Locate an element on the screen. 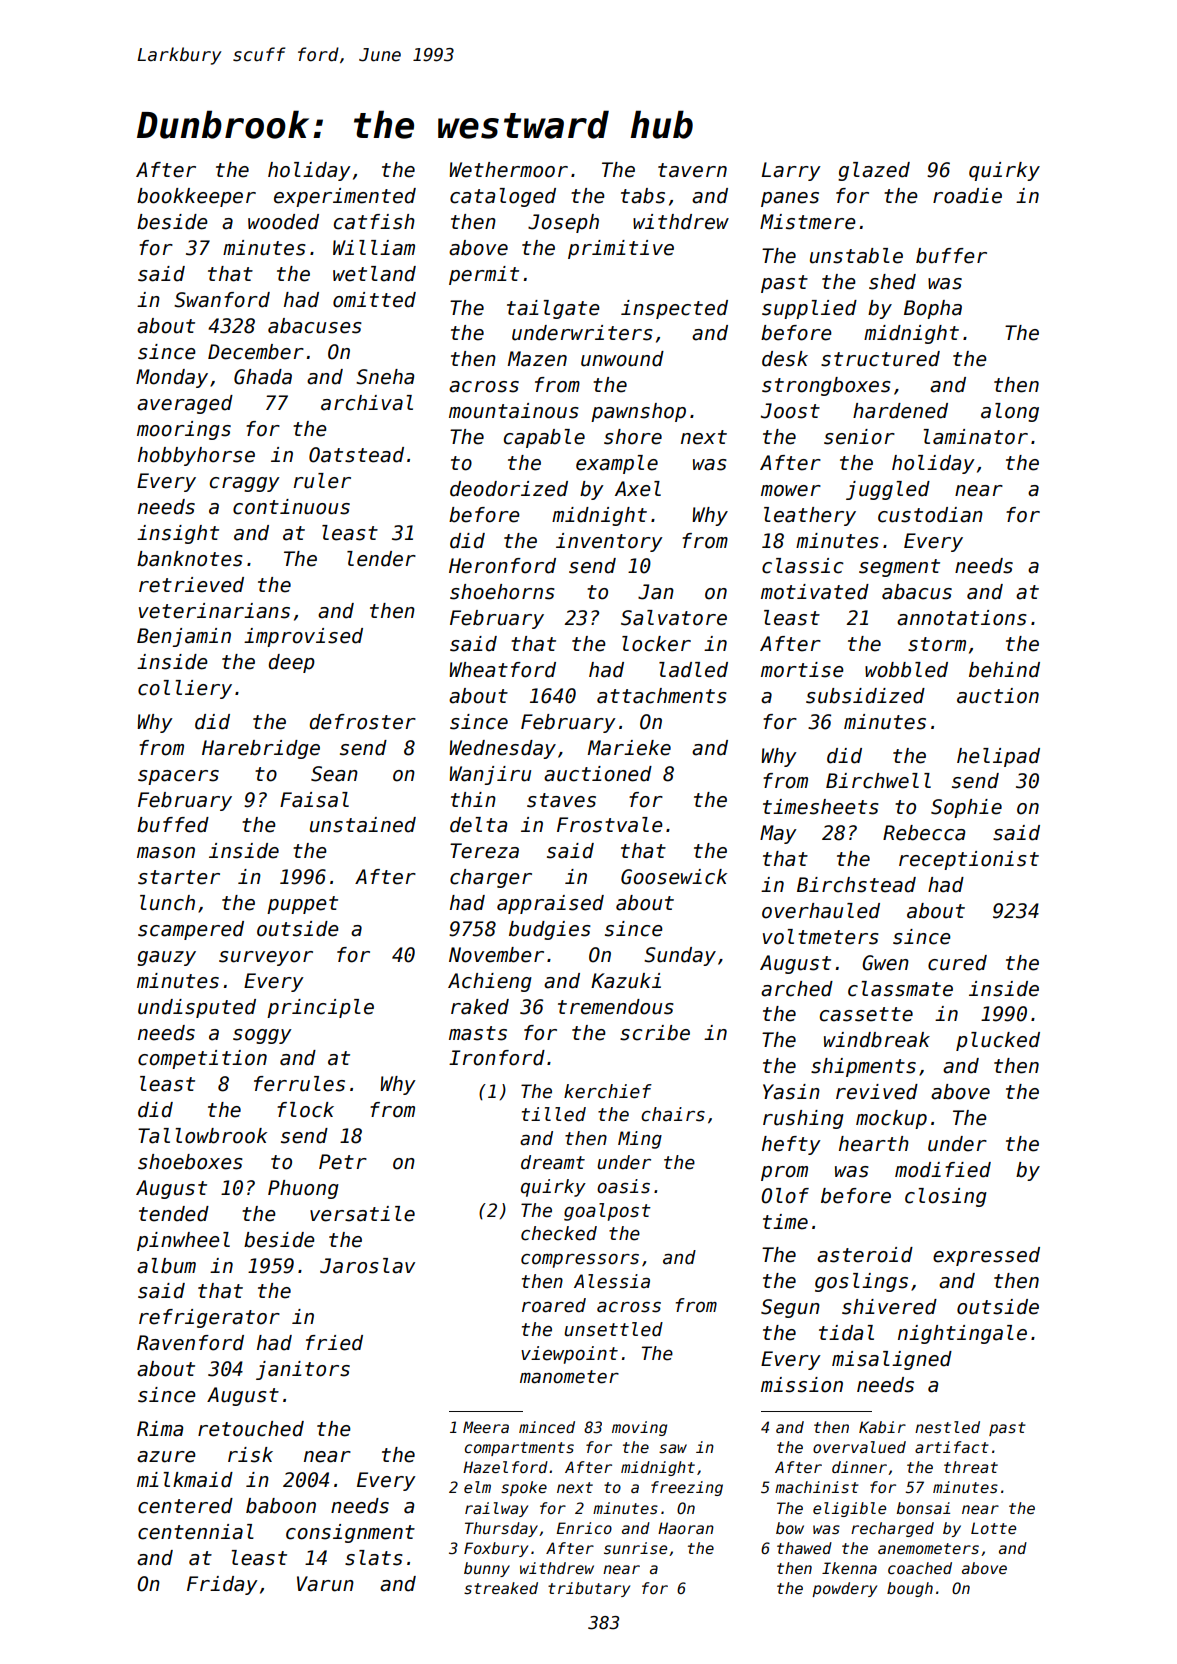  bookkeeper is located at coordinates (196, 197).
